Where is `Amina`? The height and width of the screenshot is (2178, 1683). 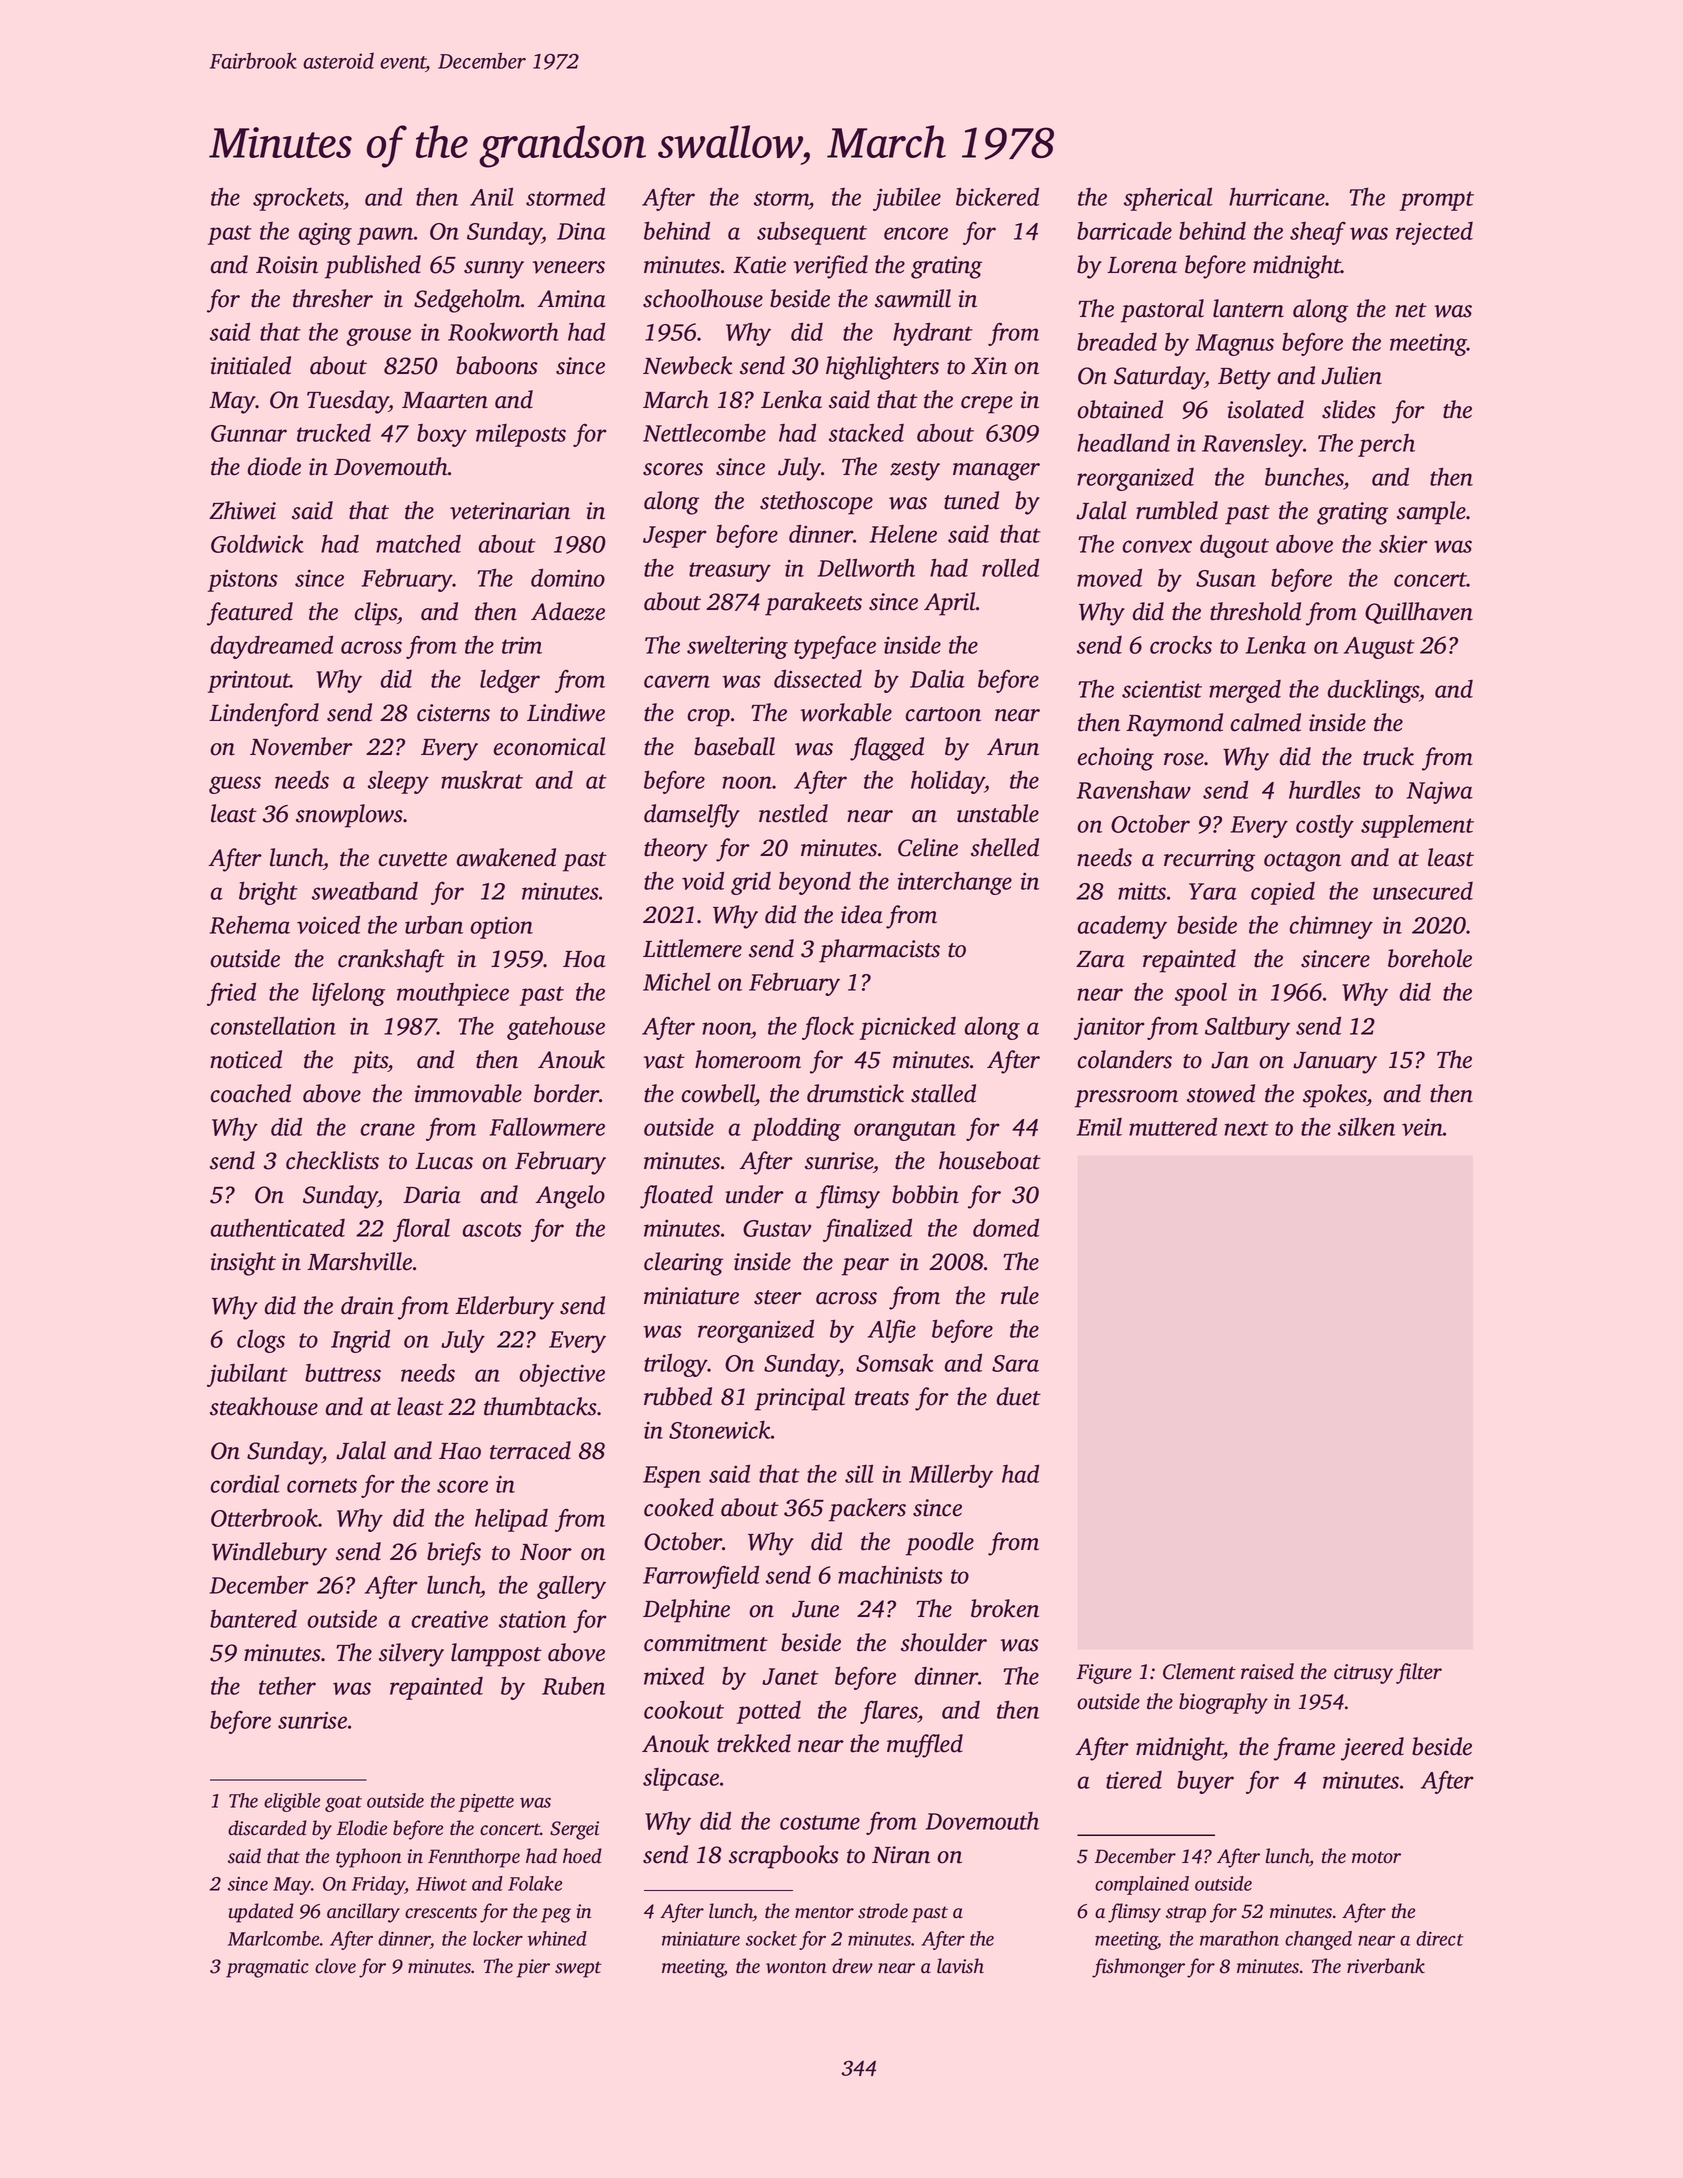 Amina is located at coordinates (571, 299).
